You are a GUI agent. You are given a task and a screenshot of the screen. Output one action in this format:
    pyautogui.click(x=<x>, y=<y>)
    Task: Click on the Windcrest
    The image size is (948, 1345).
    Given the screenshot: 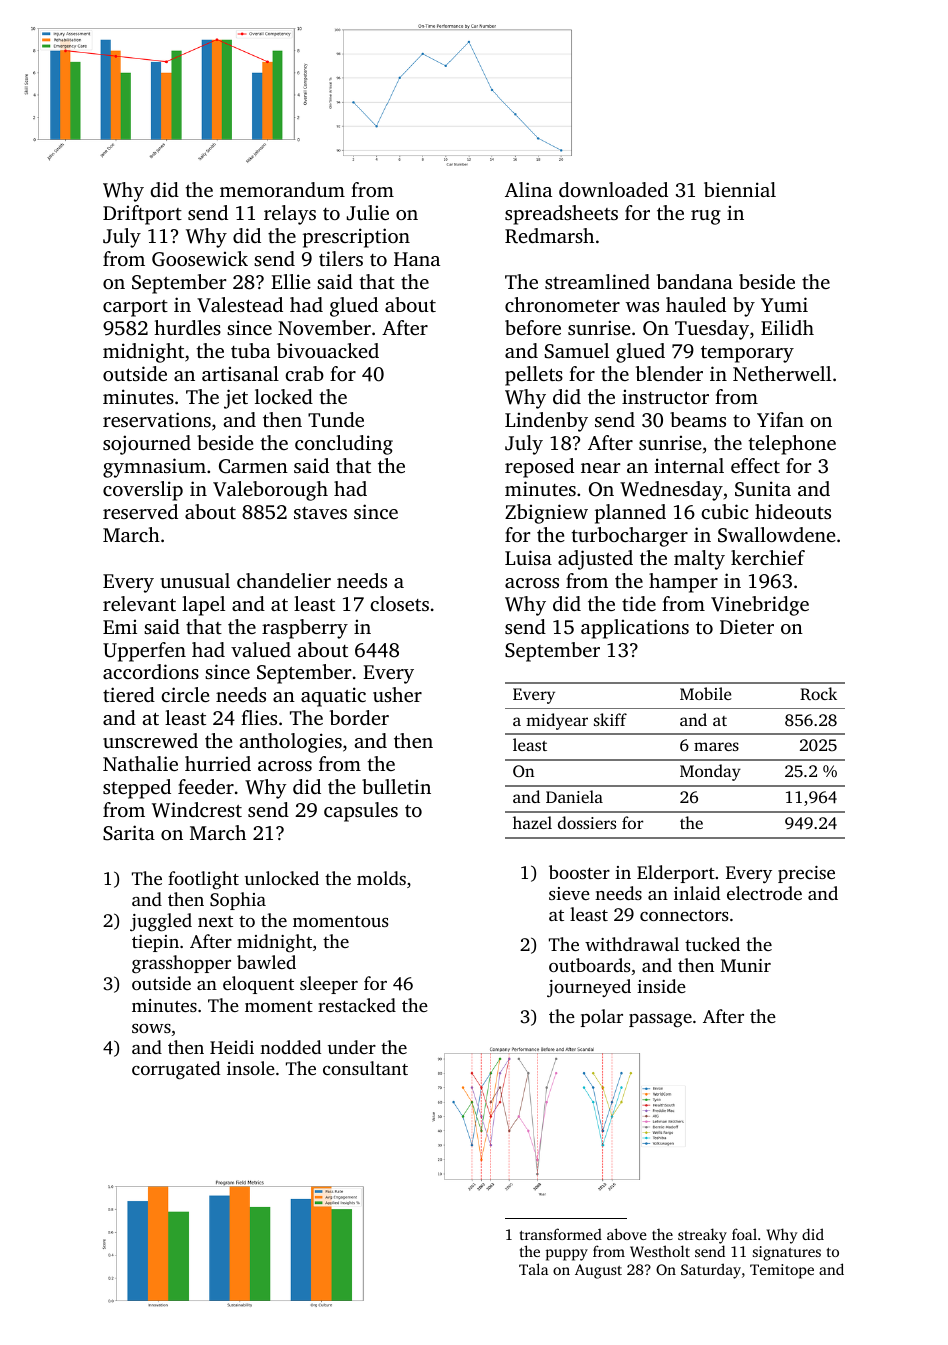 What is the action you would take?
    pyautogui.click(x=197, y=810)
